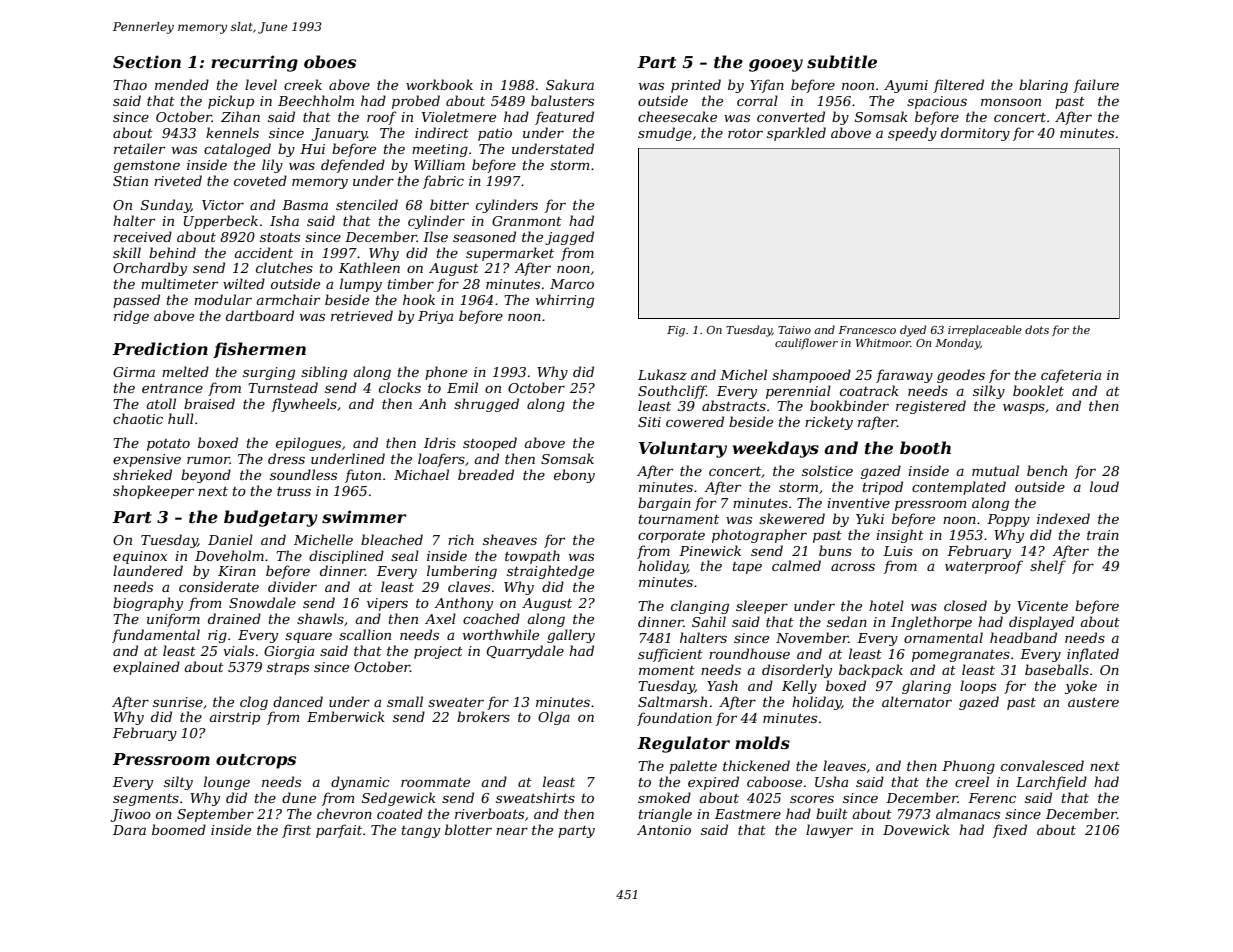 The height and width of the page is (952, 1233). I want to click on expensive, so click(147, 460).
